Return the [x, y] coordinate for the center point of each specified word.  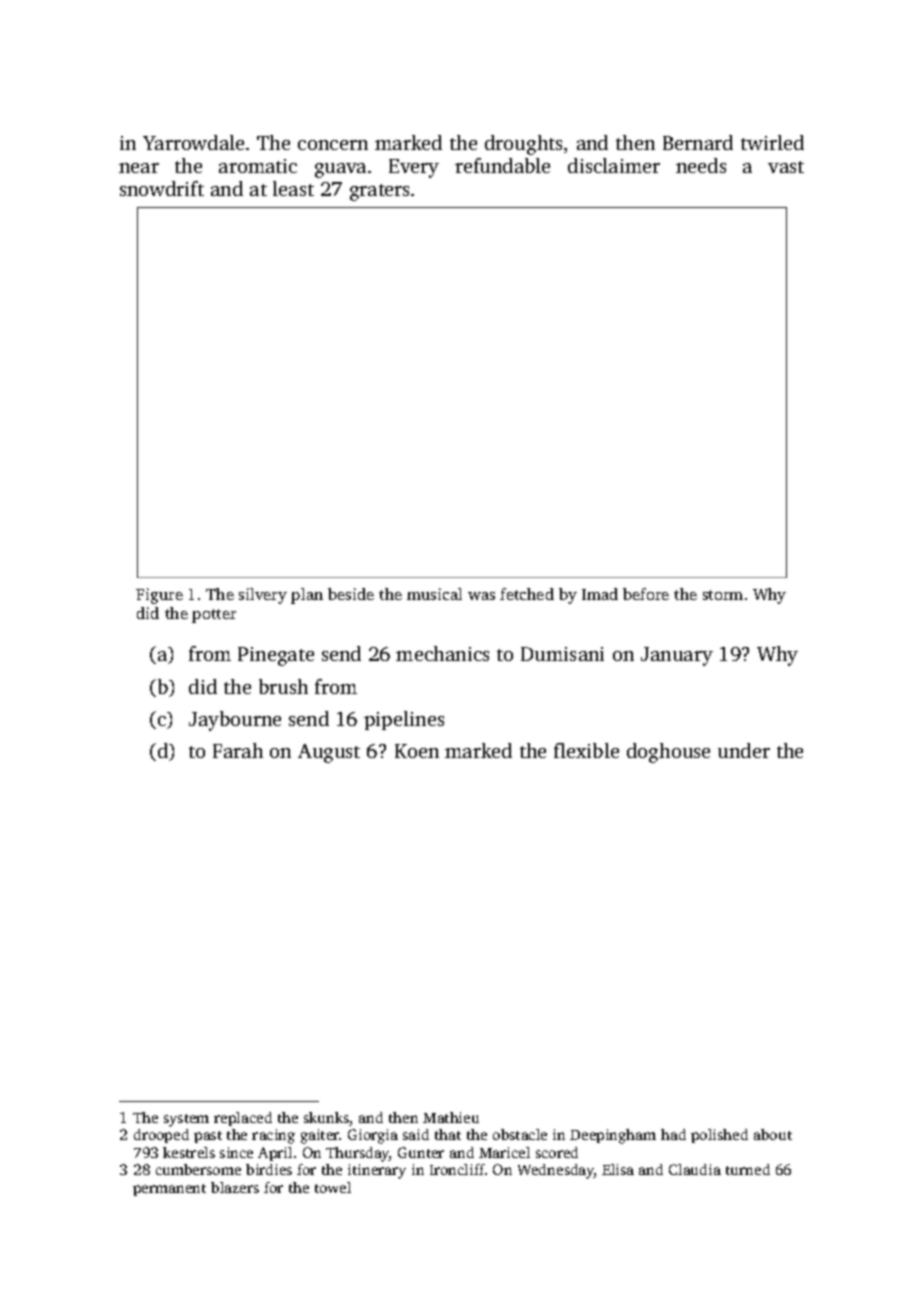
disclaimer [614, 165]
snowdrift [162, 188]
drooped [161, 1136]
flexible [586, 750]
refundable [502, 165]
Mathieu [451, 1117]
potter [214, 616]
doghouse [668, 753]
